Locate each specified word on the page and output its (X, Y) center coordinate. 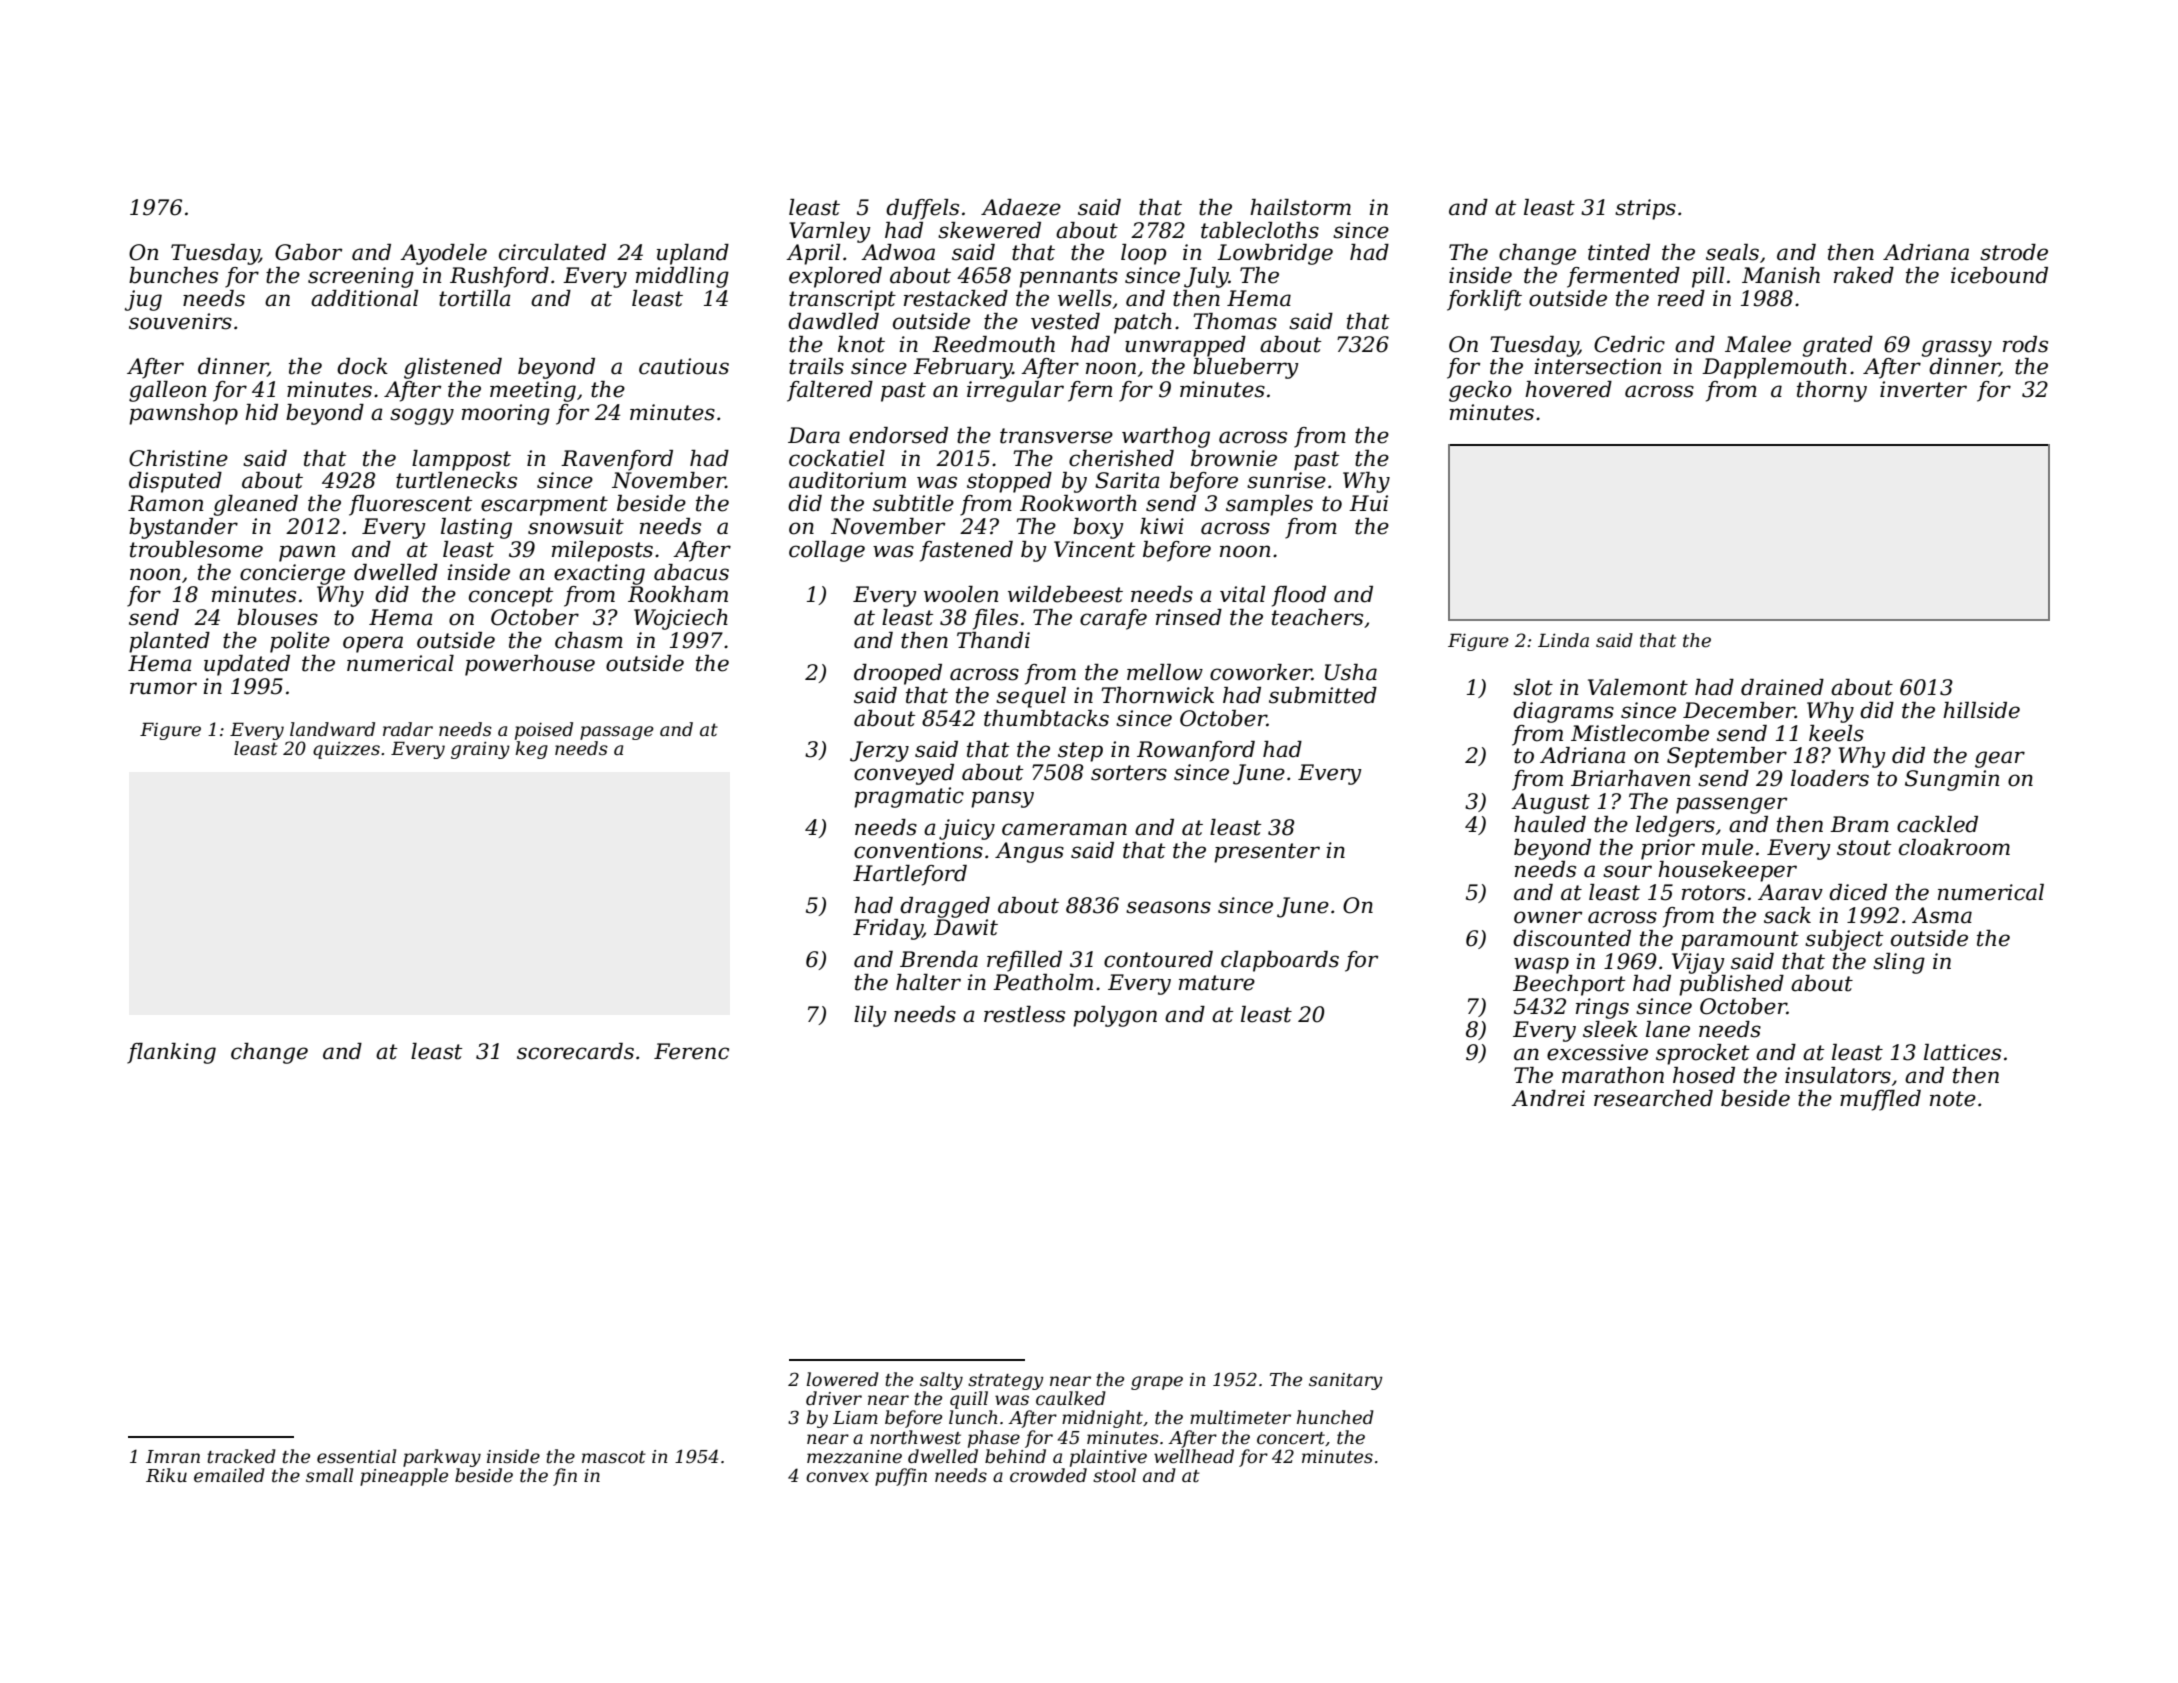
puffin (901, 1477)
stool (1114, 1475)
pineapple (404, 1477)
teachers (1317, 617)
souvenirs (180, 321)
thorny (1832, 391)
